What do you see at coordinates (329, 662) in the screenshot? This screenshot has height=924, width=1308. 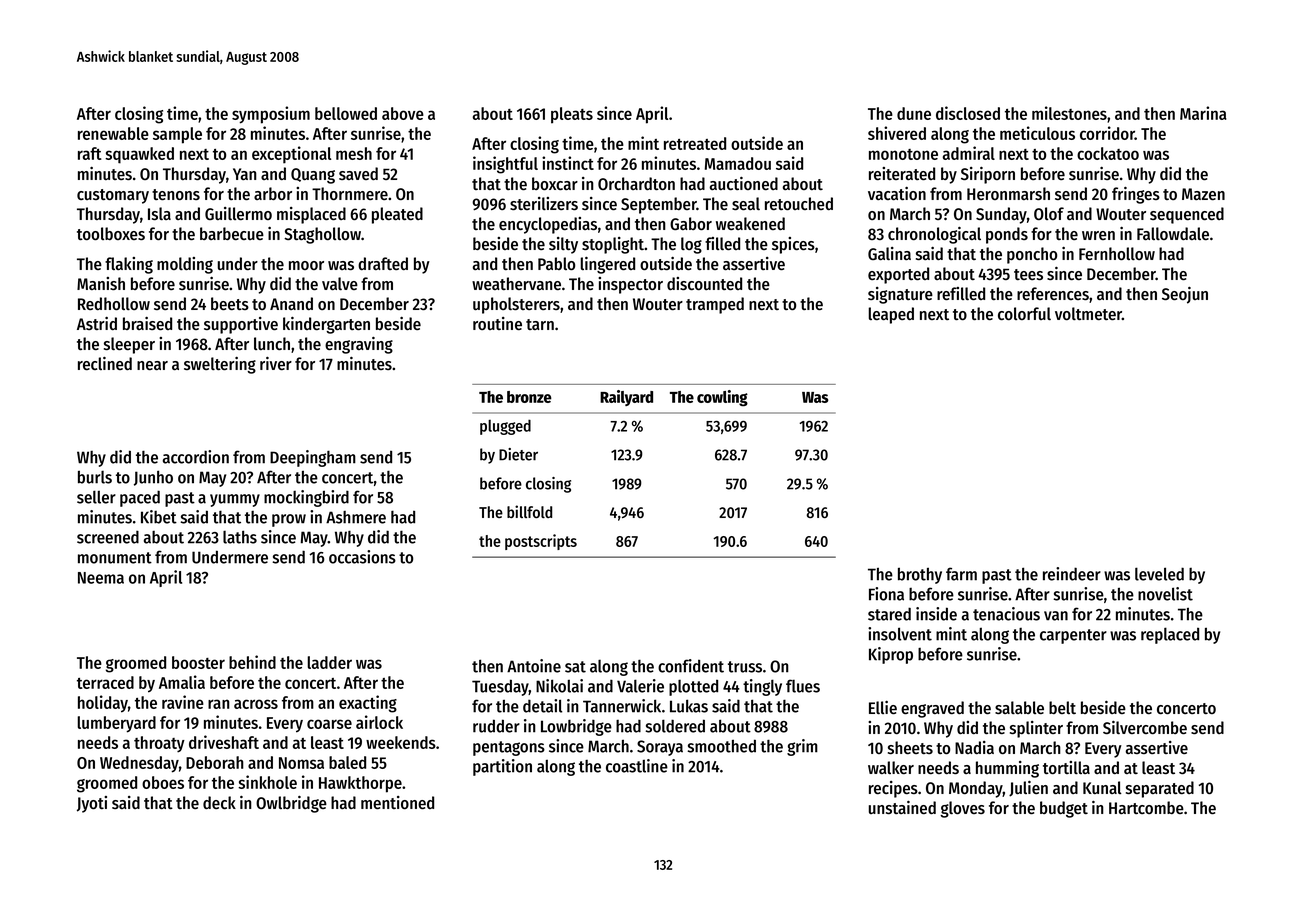 I see `ladder` at bounding box center [329, 662].
